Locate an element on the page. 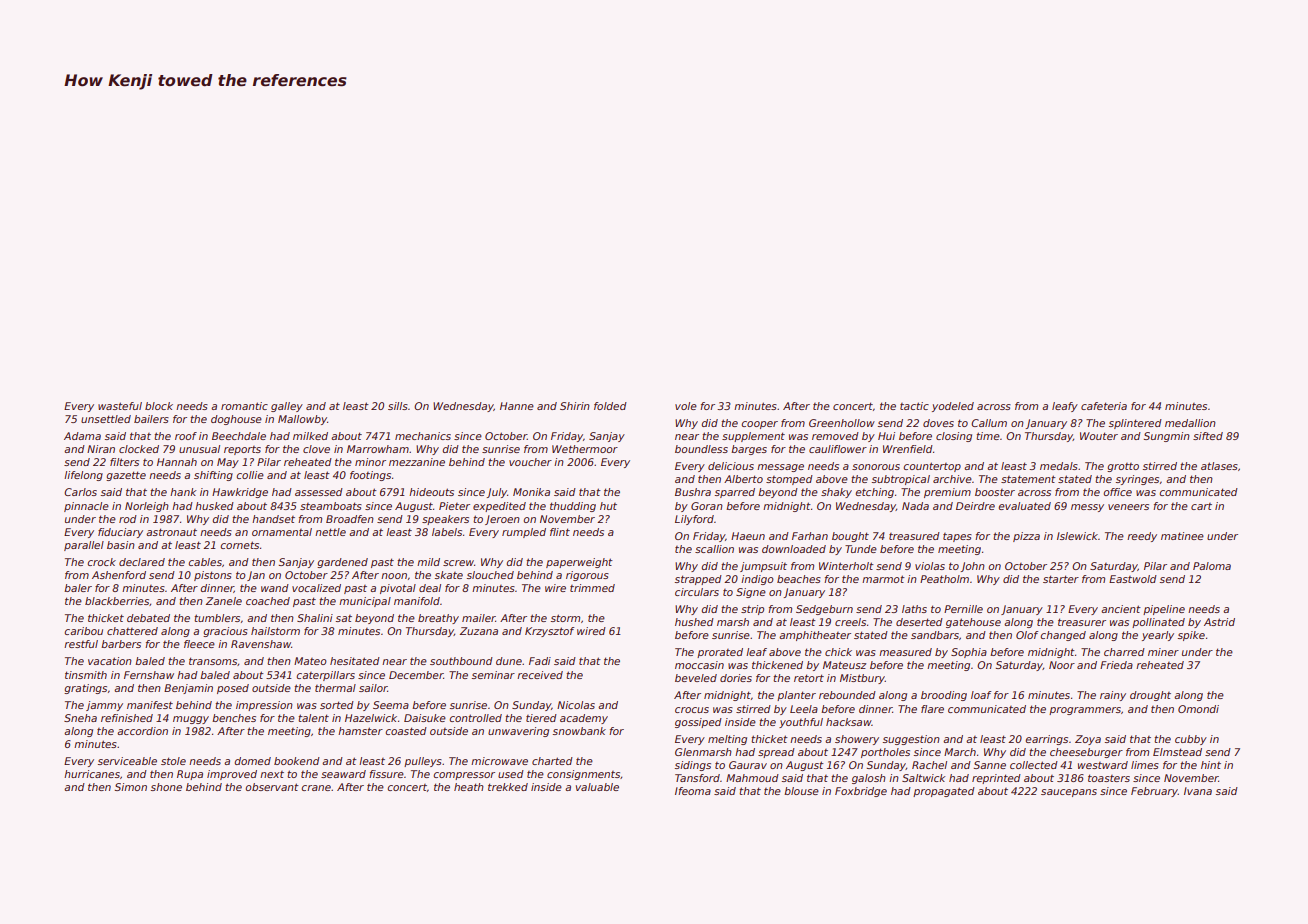 This document has width=1308, height=924. slouched is located at coordinates (490, 575).
